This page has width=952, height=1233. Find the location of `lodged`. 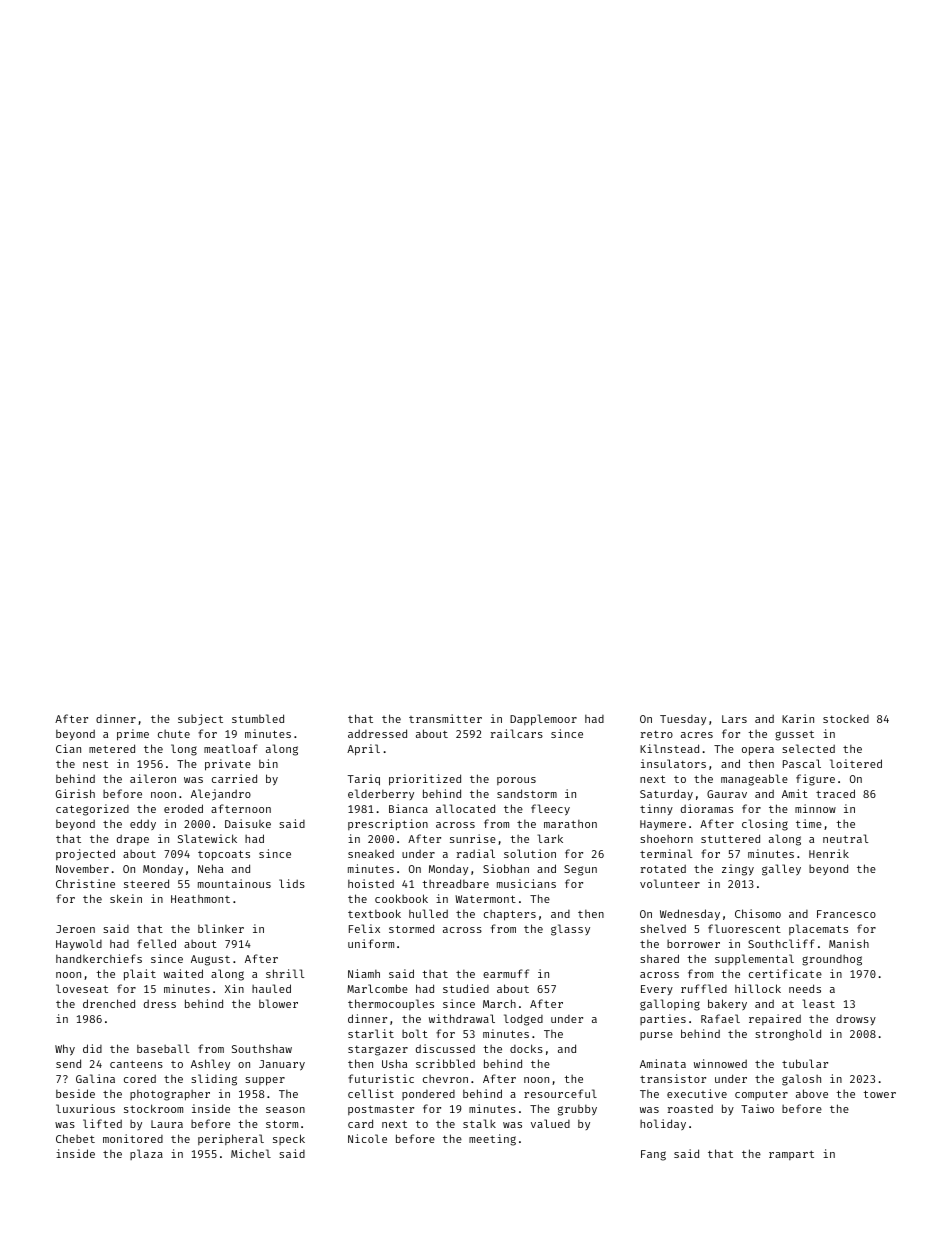

lodged is located at coordinates (523, 1020).
